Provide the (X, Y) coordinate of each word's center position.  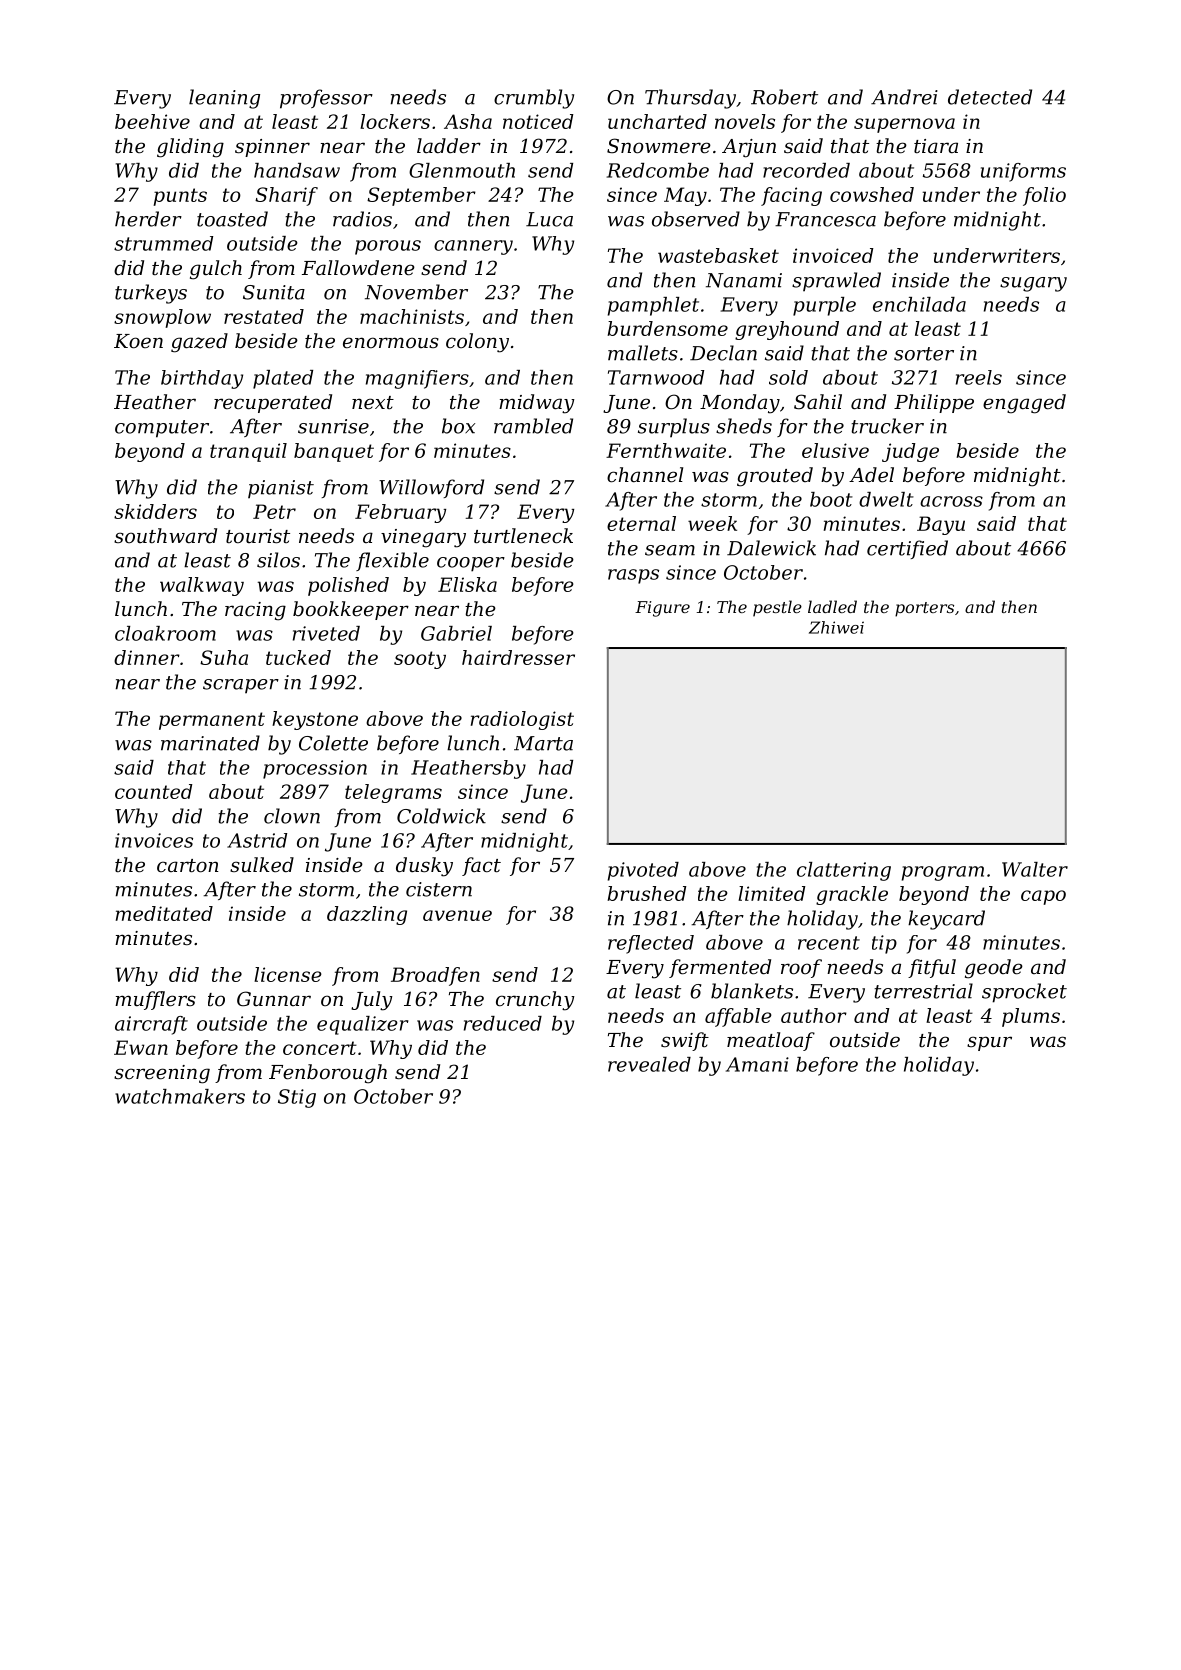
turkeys (151, 294)
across (951, 501)
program (943, 873)
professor (326, 99)
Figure (662, 609)
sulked (262, 865)
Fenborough (328, 1074)
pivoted (643, 871)
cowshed (872, 194)
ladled (832, 606)
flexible (392, 561)
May (685, 196)
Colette (333, 743)
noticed (538, 121)
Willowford (431, 488)
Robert (784, 97)
